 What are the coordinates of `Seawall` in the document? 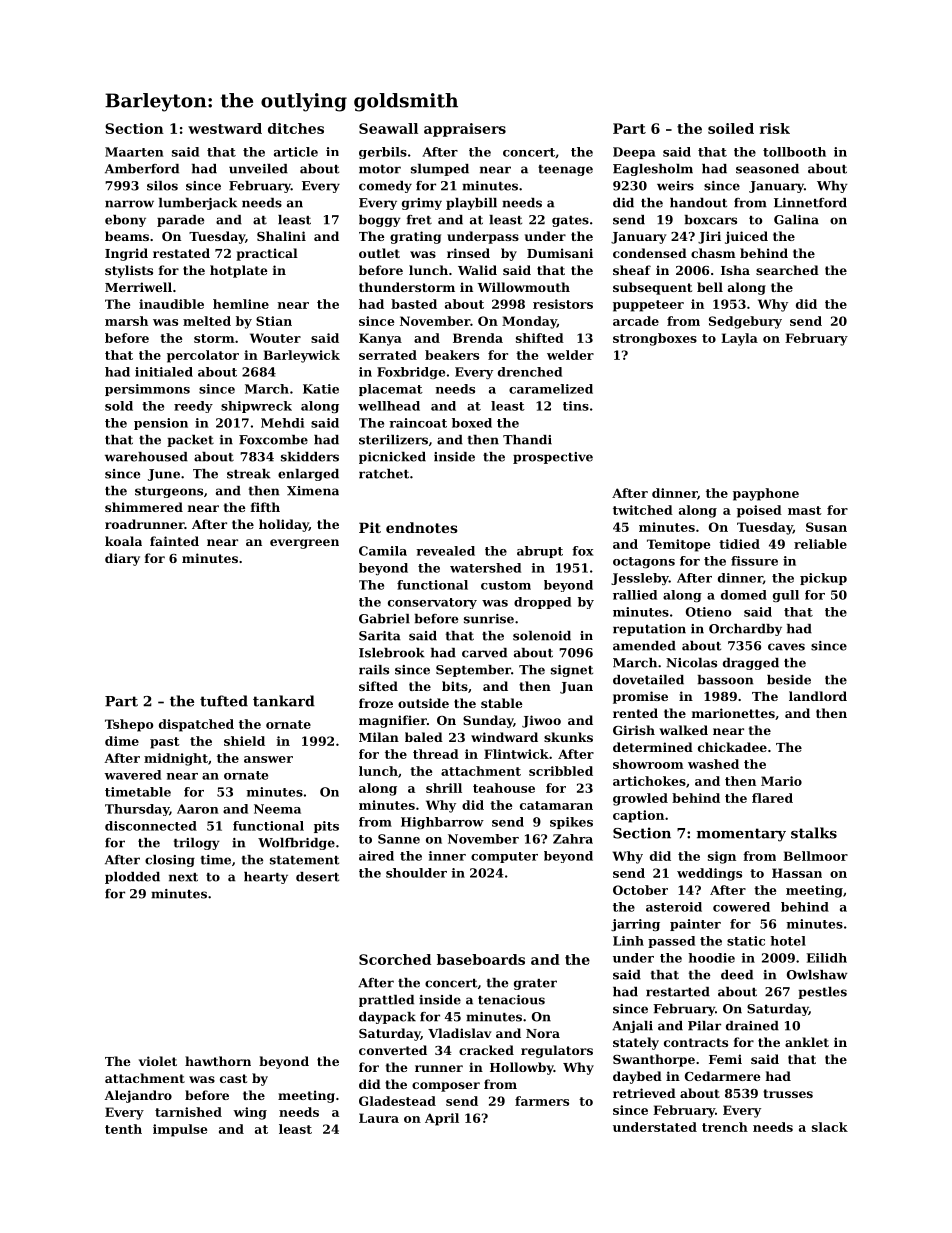 It's located at (388, 128).
